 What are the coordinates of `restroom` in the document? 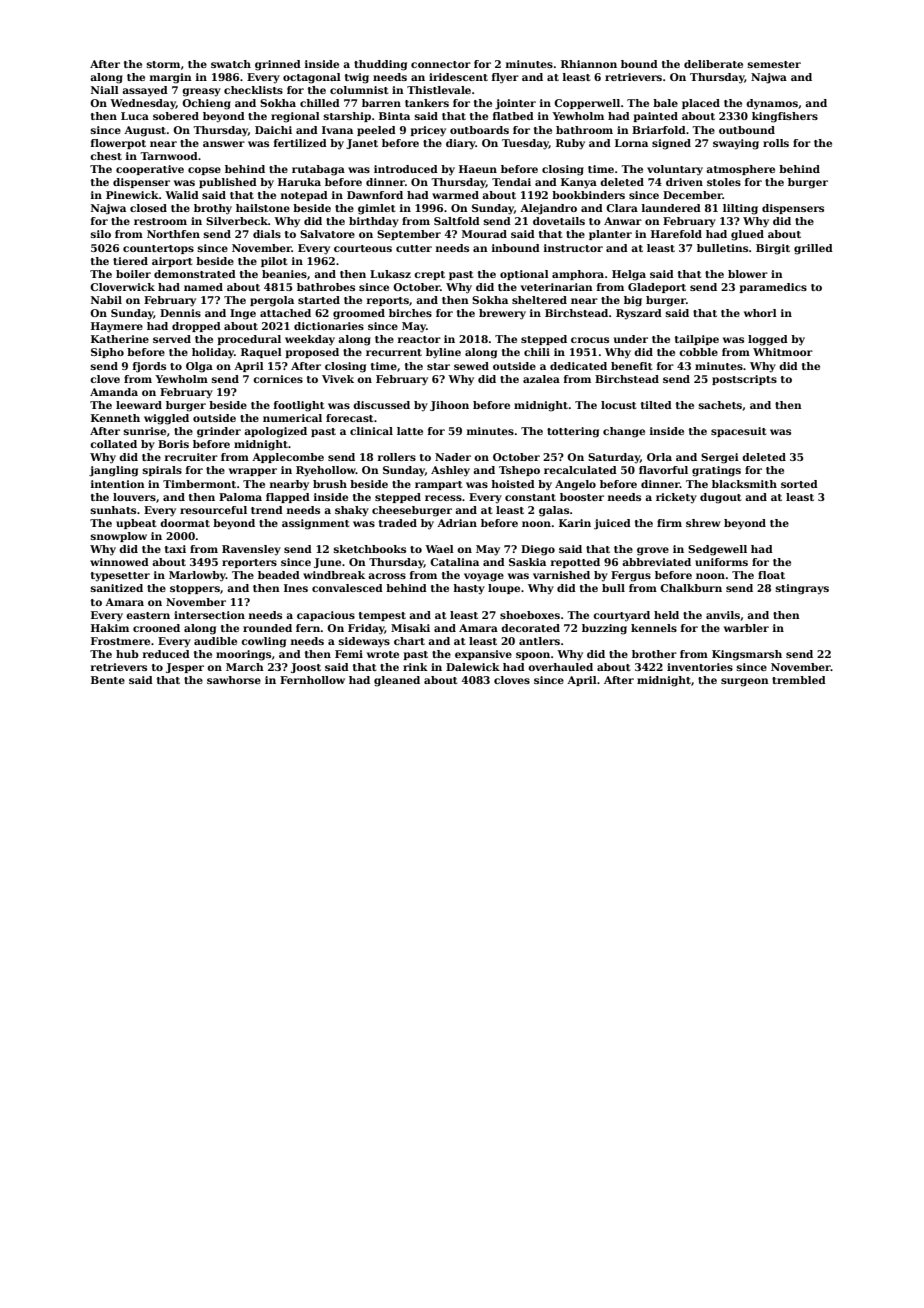 It's located at (160, 221).
